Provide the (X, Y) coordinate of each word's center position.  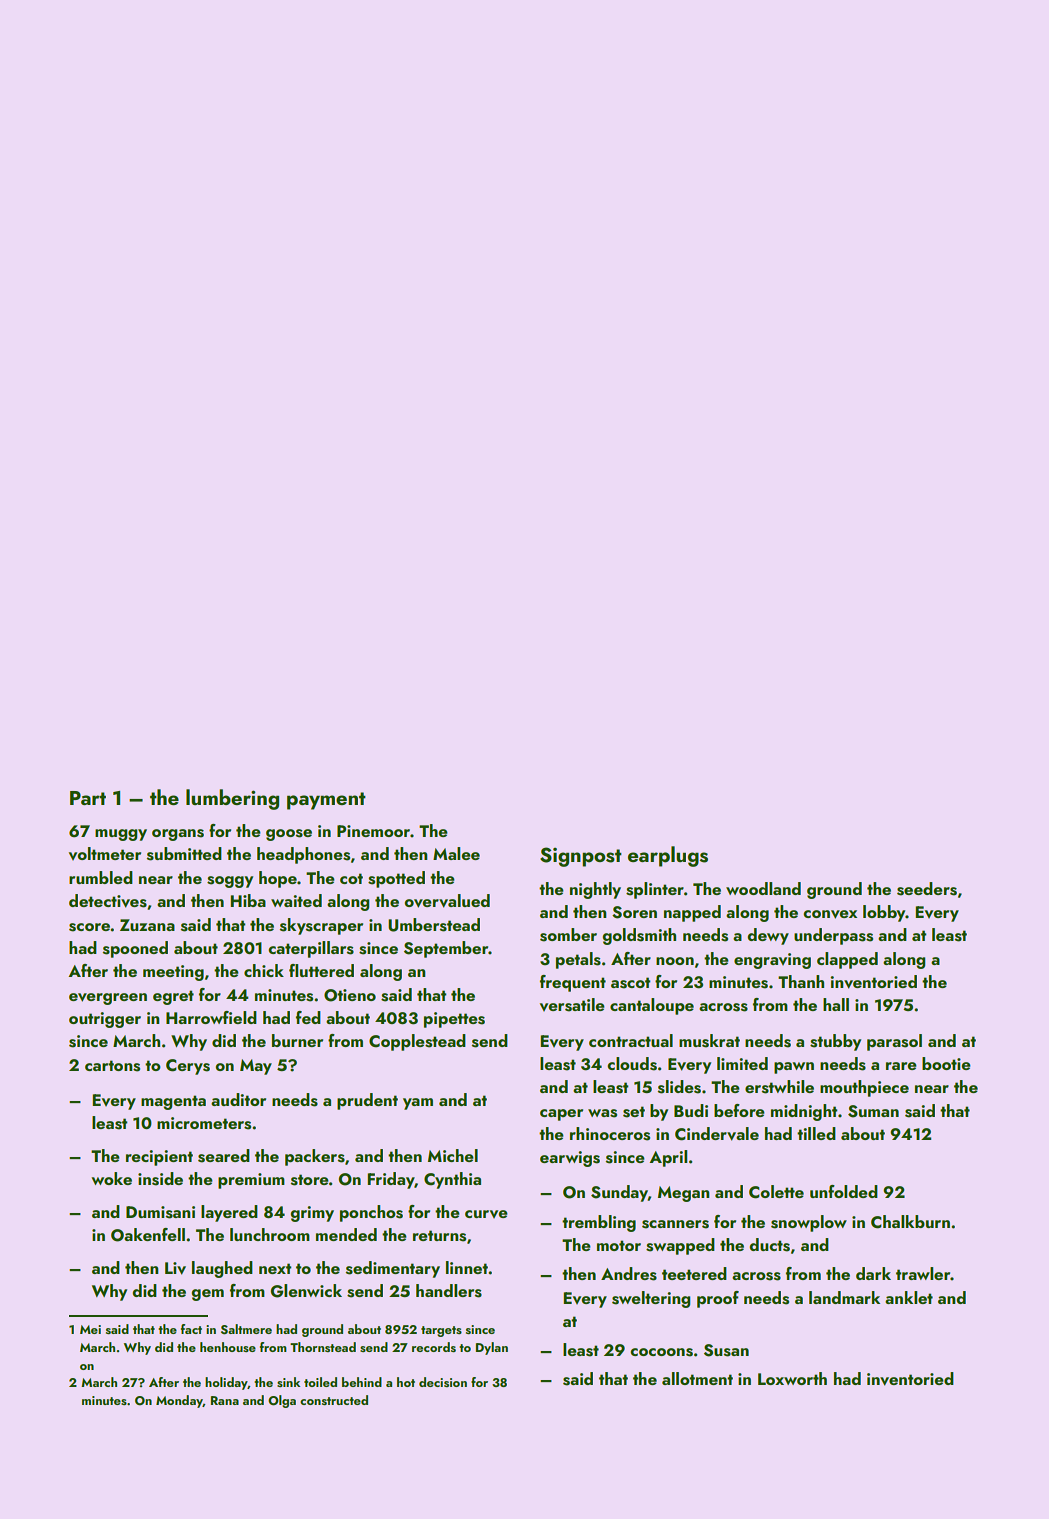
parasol (894, 1042)
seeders (927, 889)
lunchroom (270, 1234)
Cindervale (717, 1134)
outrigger (105, 1020)
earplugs (668, 856)
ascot (630, 983)
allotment (697, 1378)
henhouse (228, 1347)
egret (173, 997)
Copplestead (417, 1042)
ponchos (371, 1213)
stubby (835, 1042)
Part (88, 798)
